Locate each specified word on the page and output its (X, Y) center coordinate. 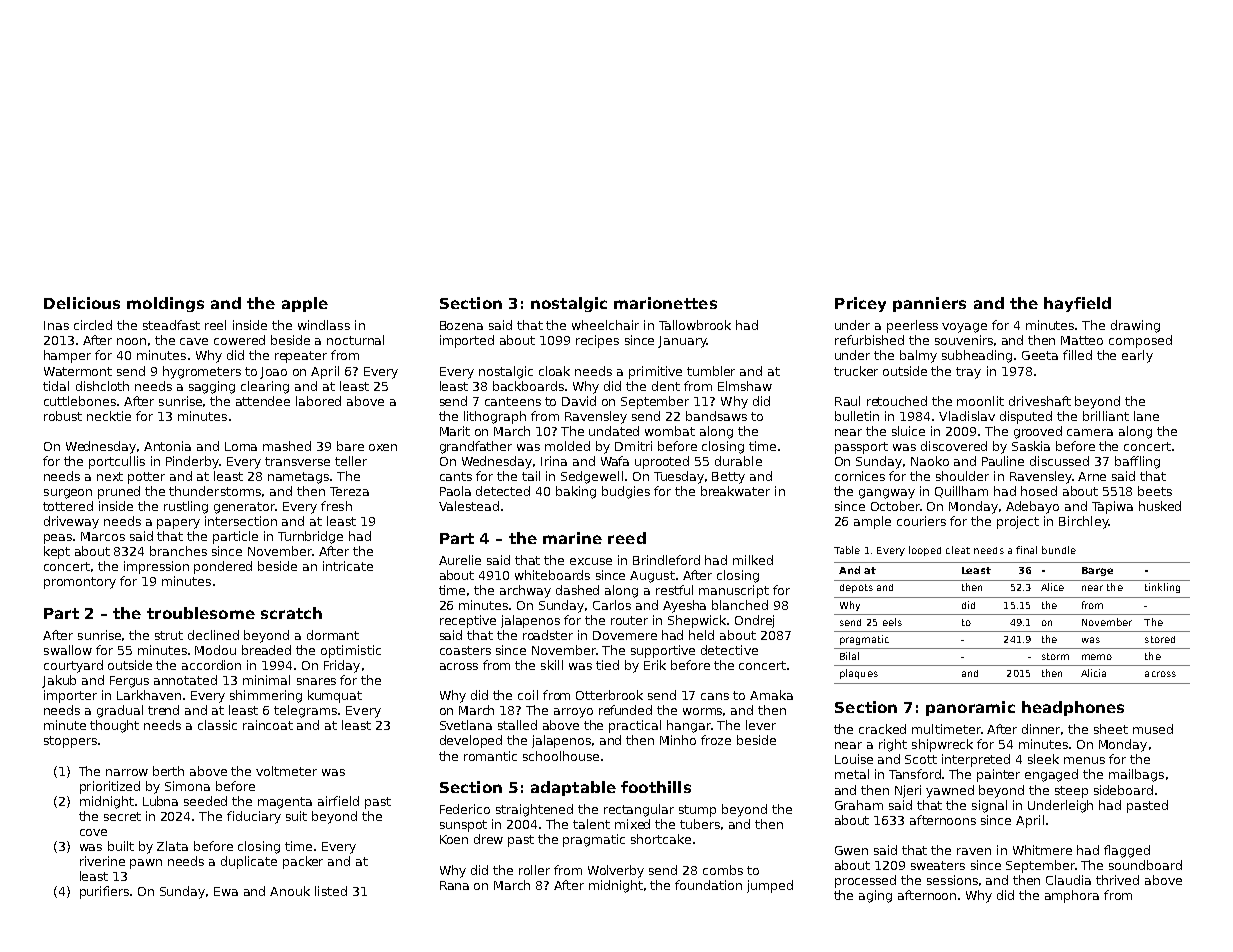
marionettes (665, 303)
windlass (324, 325)
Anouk (290, 891)
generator (244, 508)
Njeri (908, 791)
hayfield (1077, 304)
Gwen (851, 850)
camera (1090, 432)
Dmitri (633, 446)
